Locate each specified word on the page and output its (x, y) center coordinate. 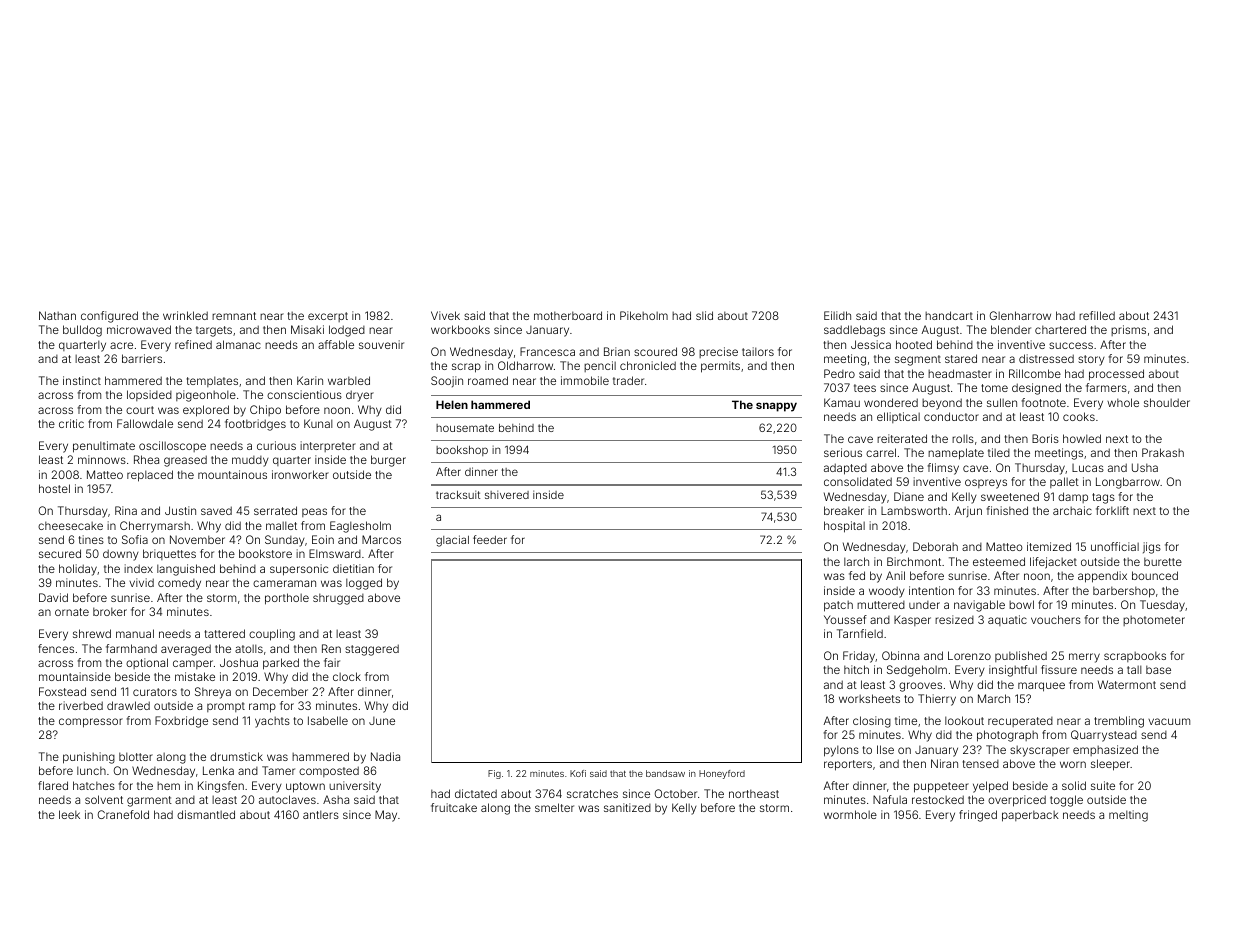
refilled (1097, 315)
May (386, 816)
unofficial (1115, 546)
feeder (490, 539)
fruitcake (454, 807)
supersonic (299, 570)
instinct (82, 380)
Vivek (445, 315)
